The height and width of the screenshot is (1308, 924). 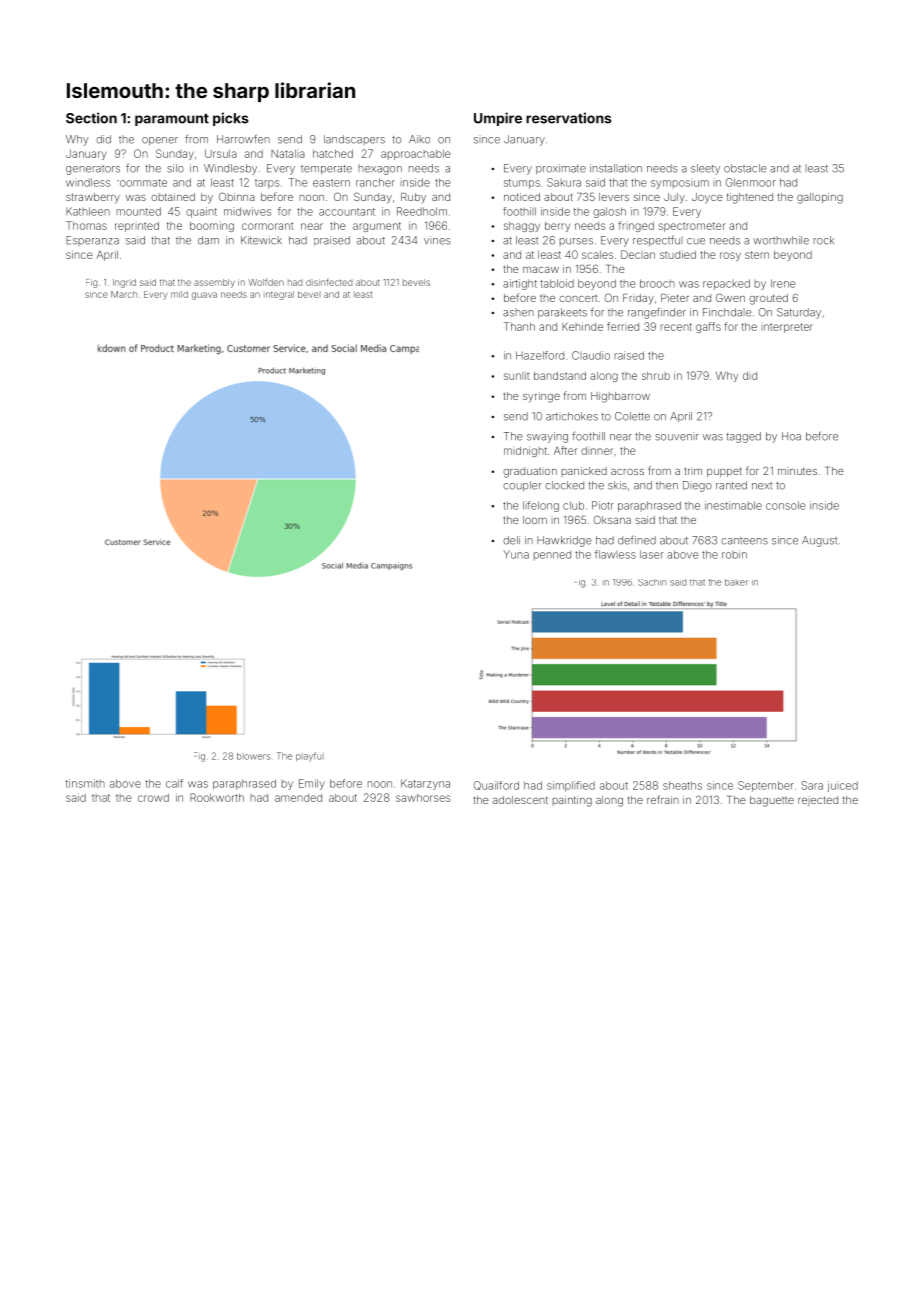 I want to click on robin, so click(x=734, y=554).
